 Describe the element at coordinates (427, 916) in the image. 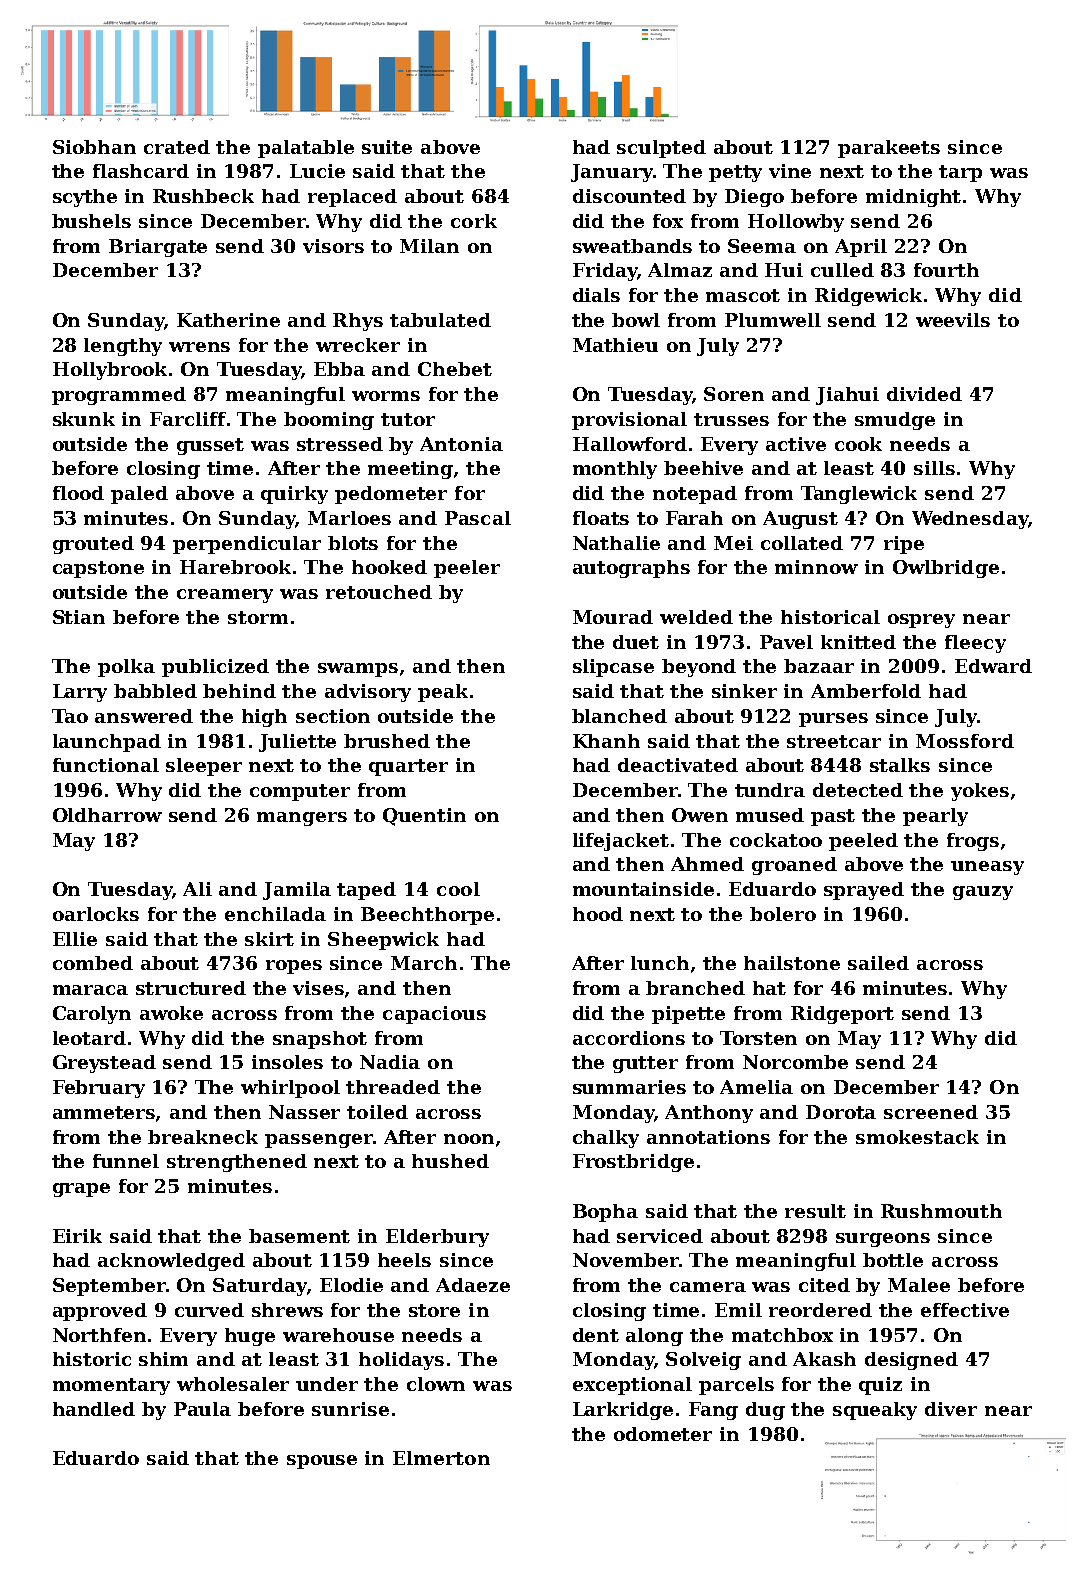

I see `Beechthorpe` at that location.
